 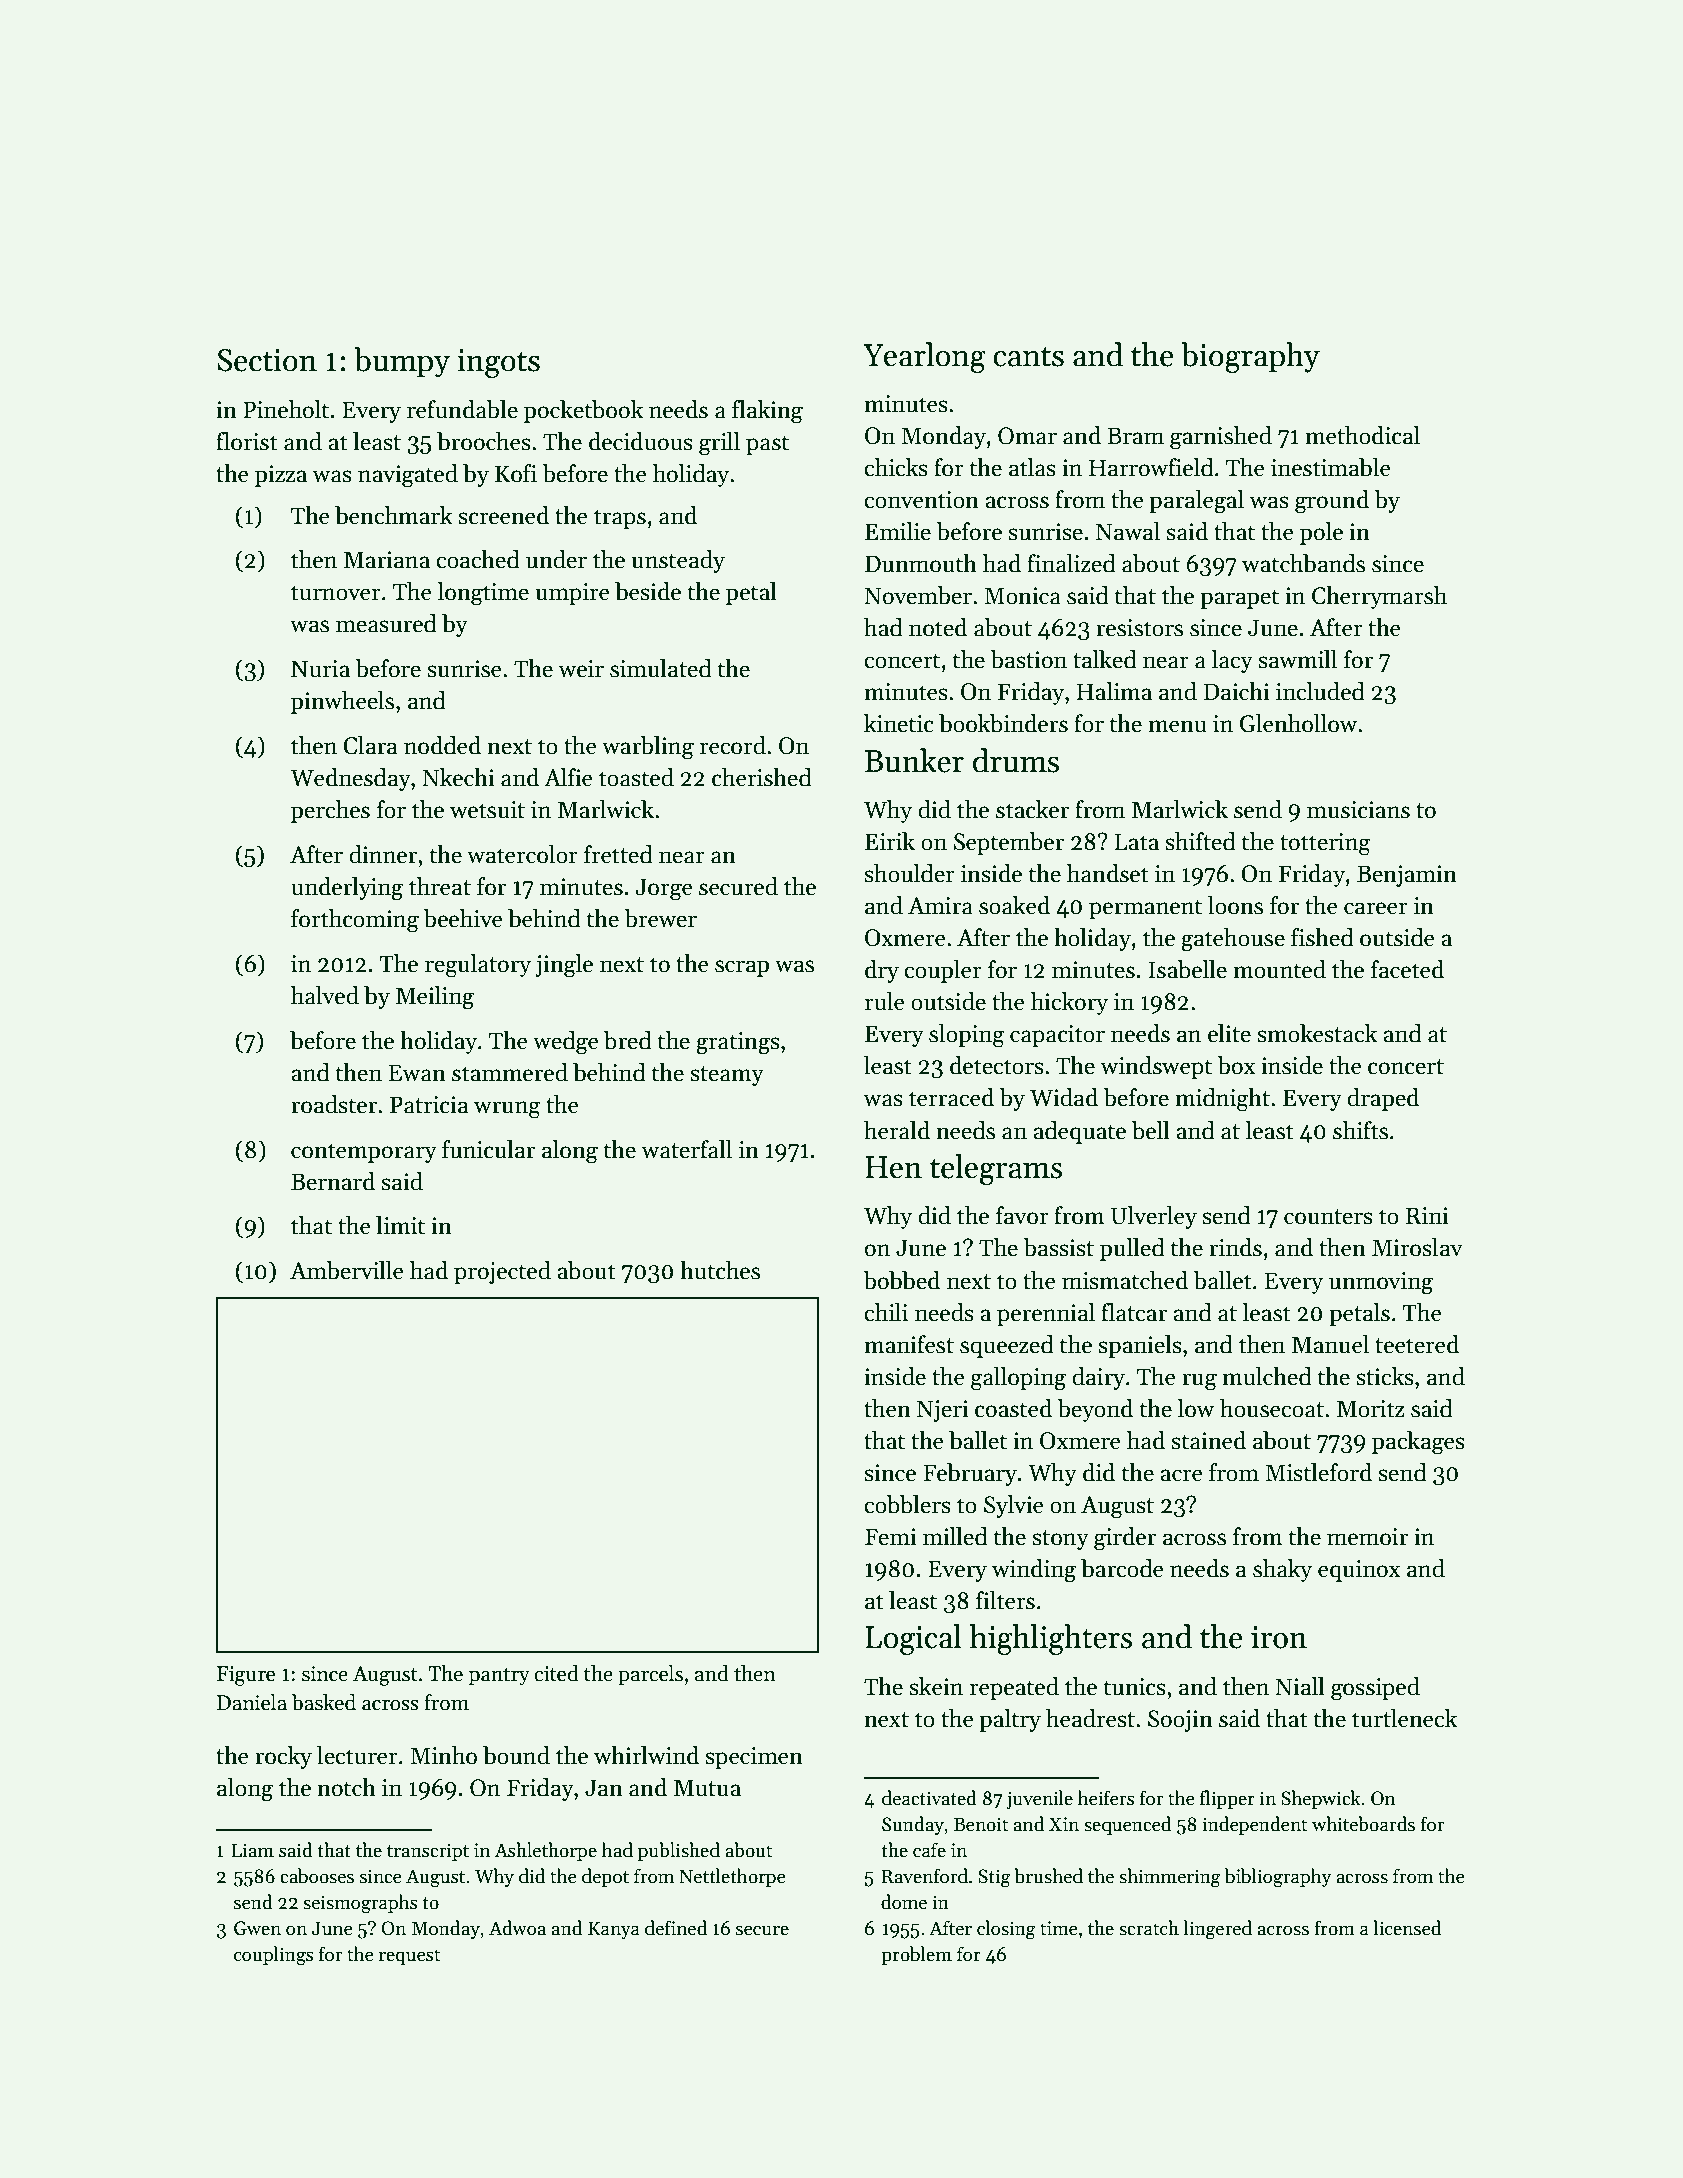 What do you see at coordinates (1383, 1099) in the screenshot?
I see `draped` at bounding box center [1383, 1099].
